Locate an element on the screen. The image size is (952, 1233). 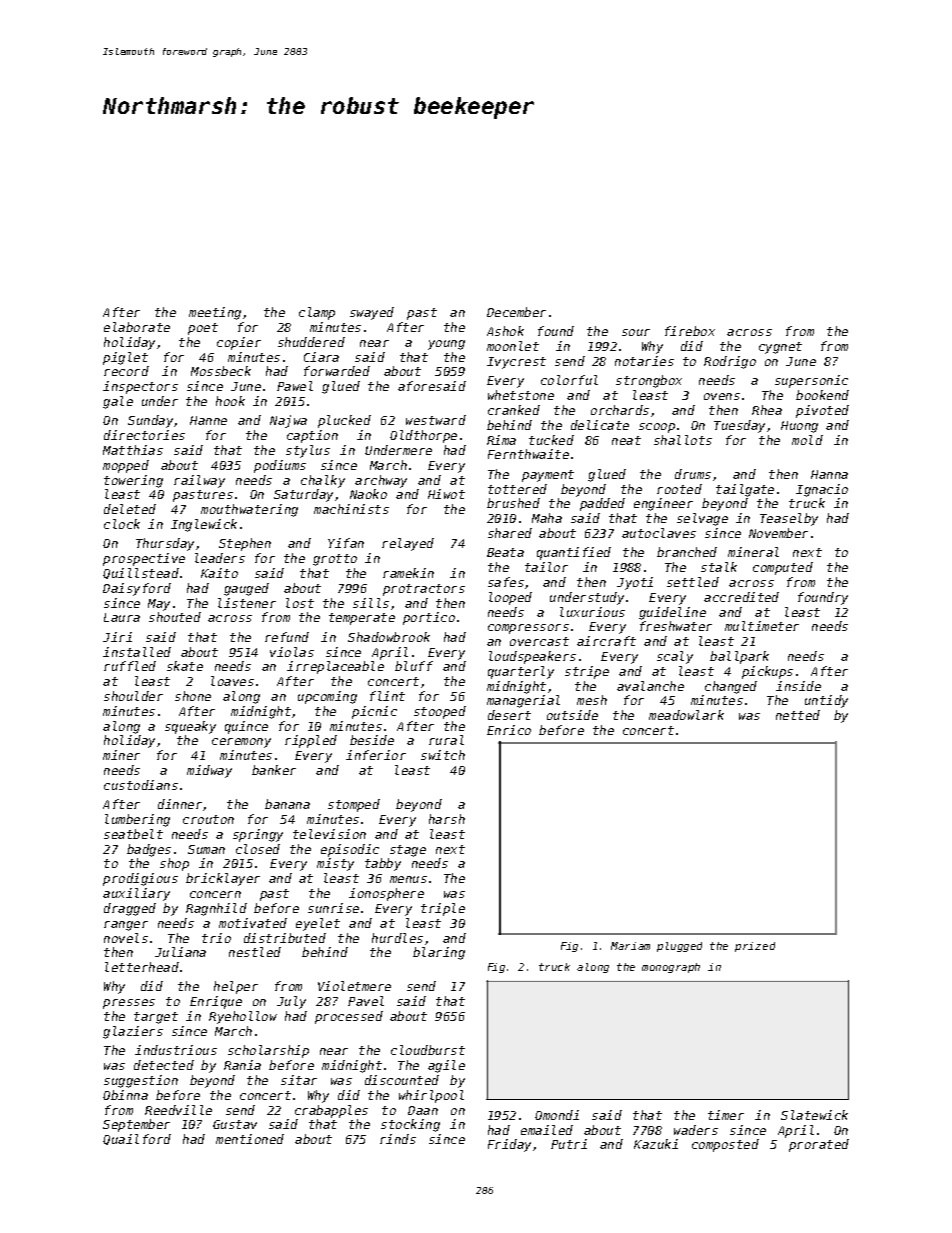
Quailford is located at coordinates (137, 1139).
